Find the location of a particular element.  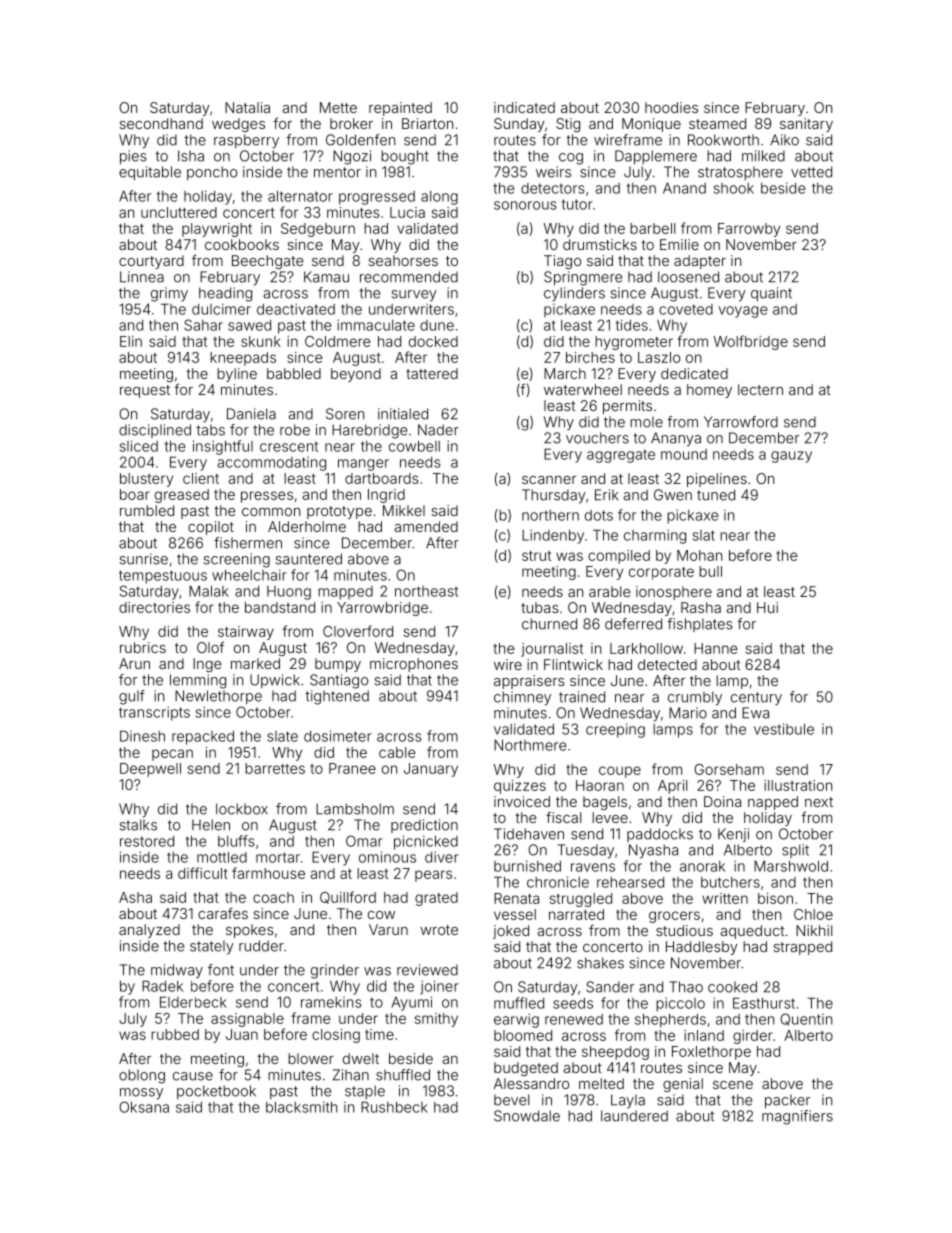

gauzy is located at coordinates (791, 457).
